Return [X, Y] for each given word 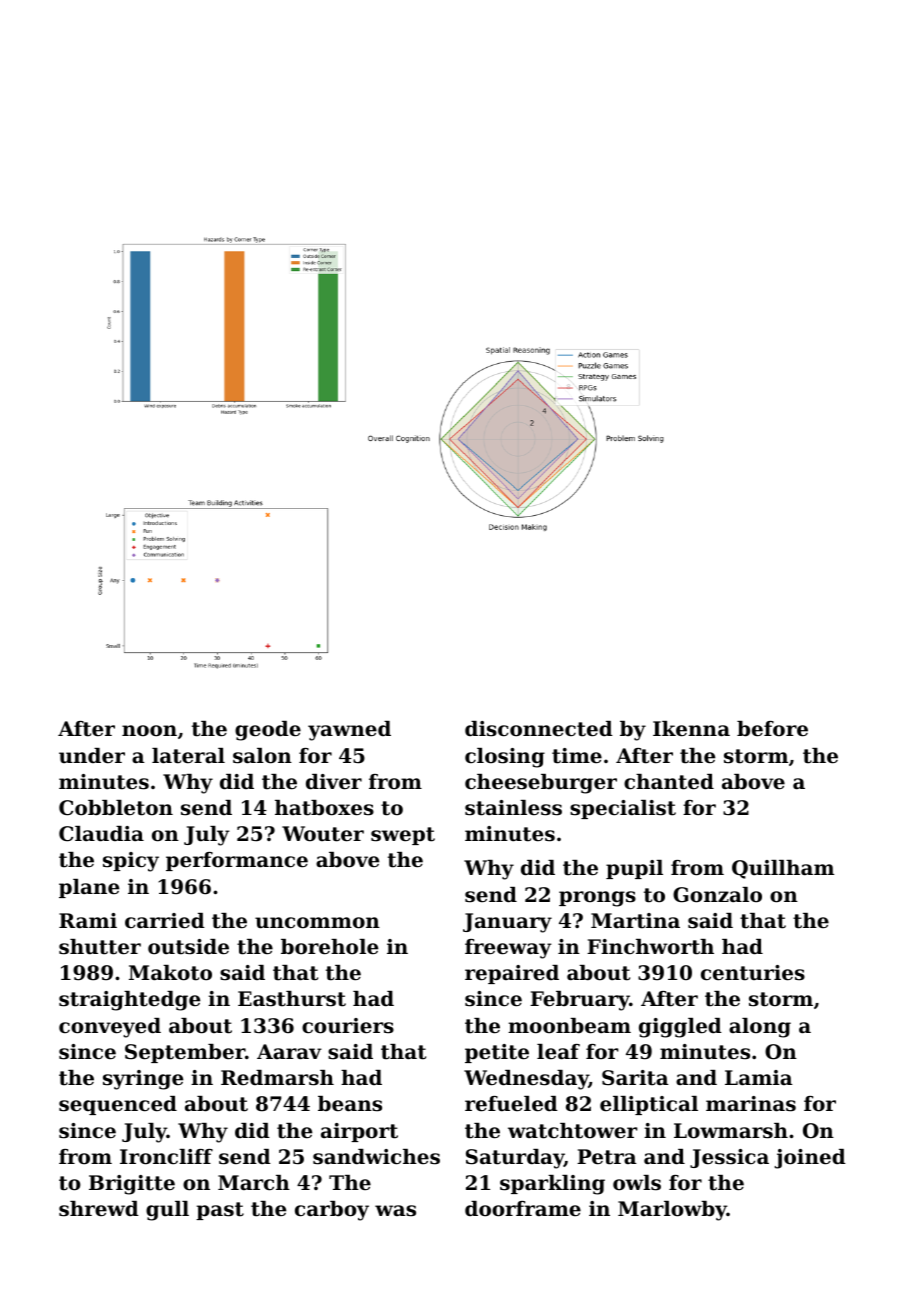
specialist [623, 809]
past [220, 1211]
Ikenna [691, 729]
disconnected [539, 729]
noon [149, 731]
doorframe [523, 1209]
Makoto [170, 973]
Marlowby [672, 1211]
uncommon [317, 923]
